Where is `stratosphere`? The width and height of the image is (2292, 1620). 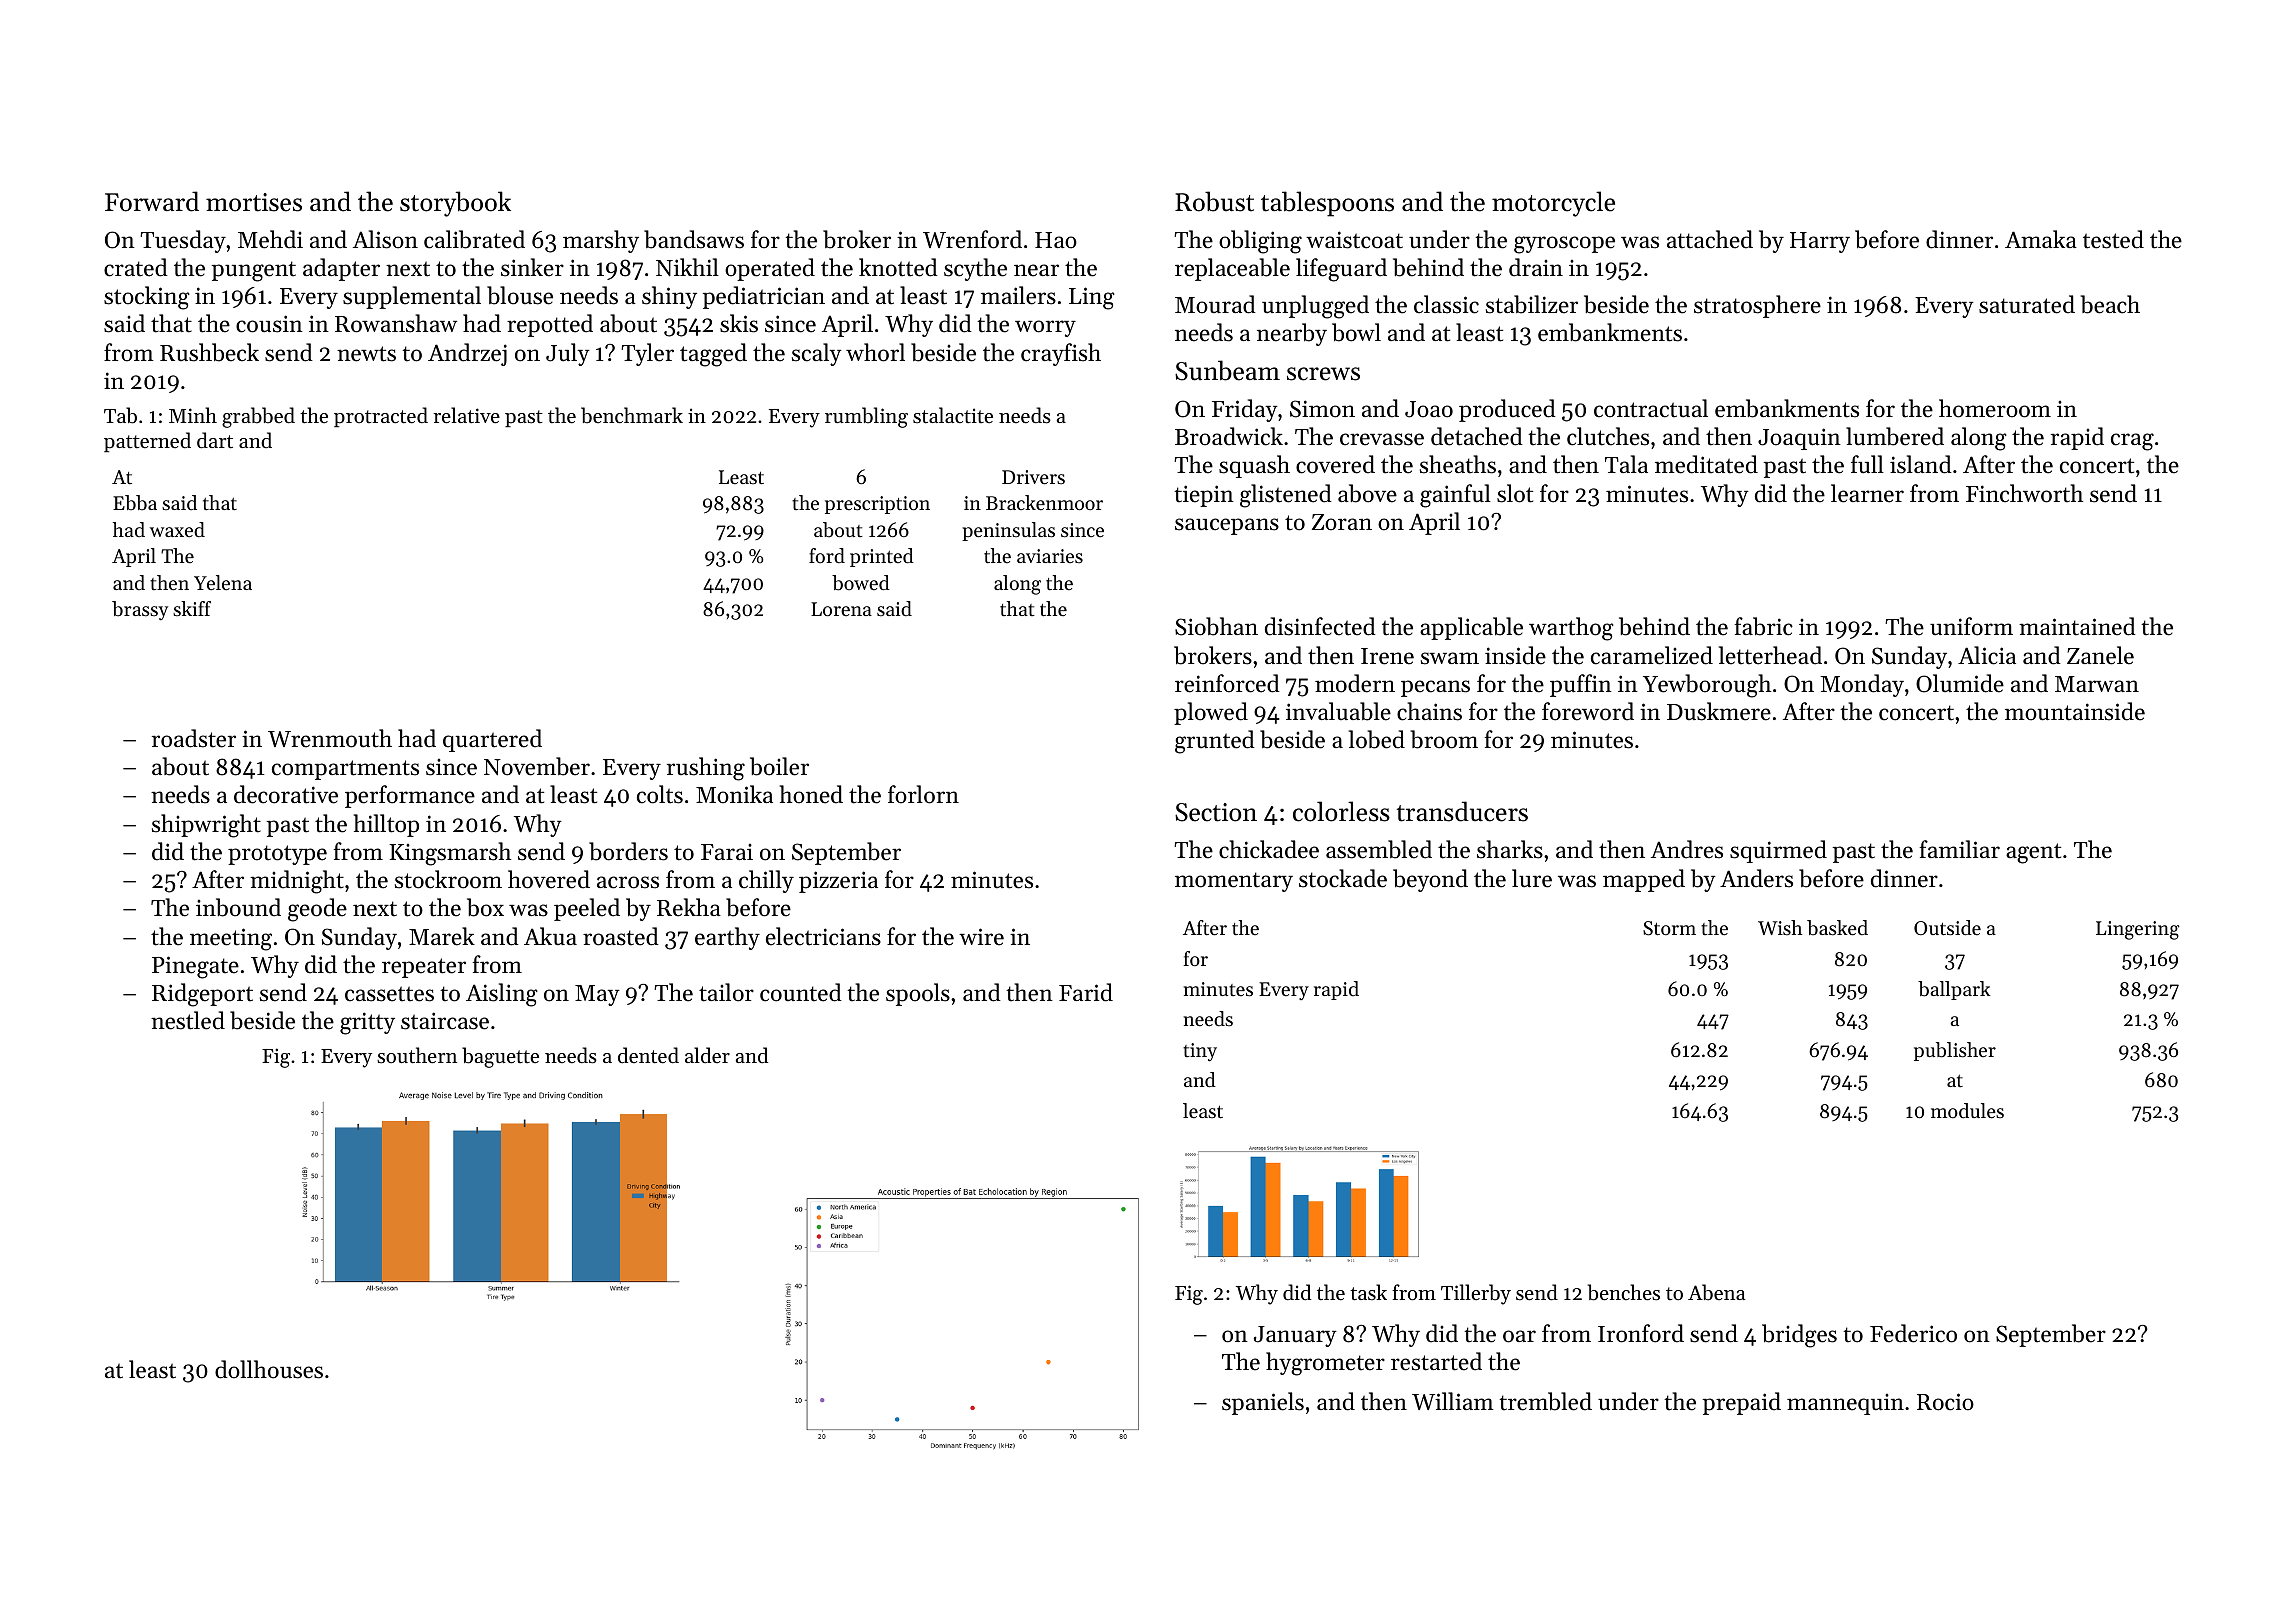
stratosphere is located at coordinates (1757, 306).
